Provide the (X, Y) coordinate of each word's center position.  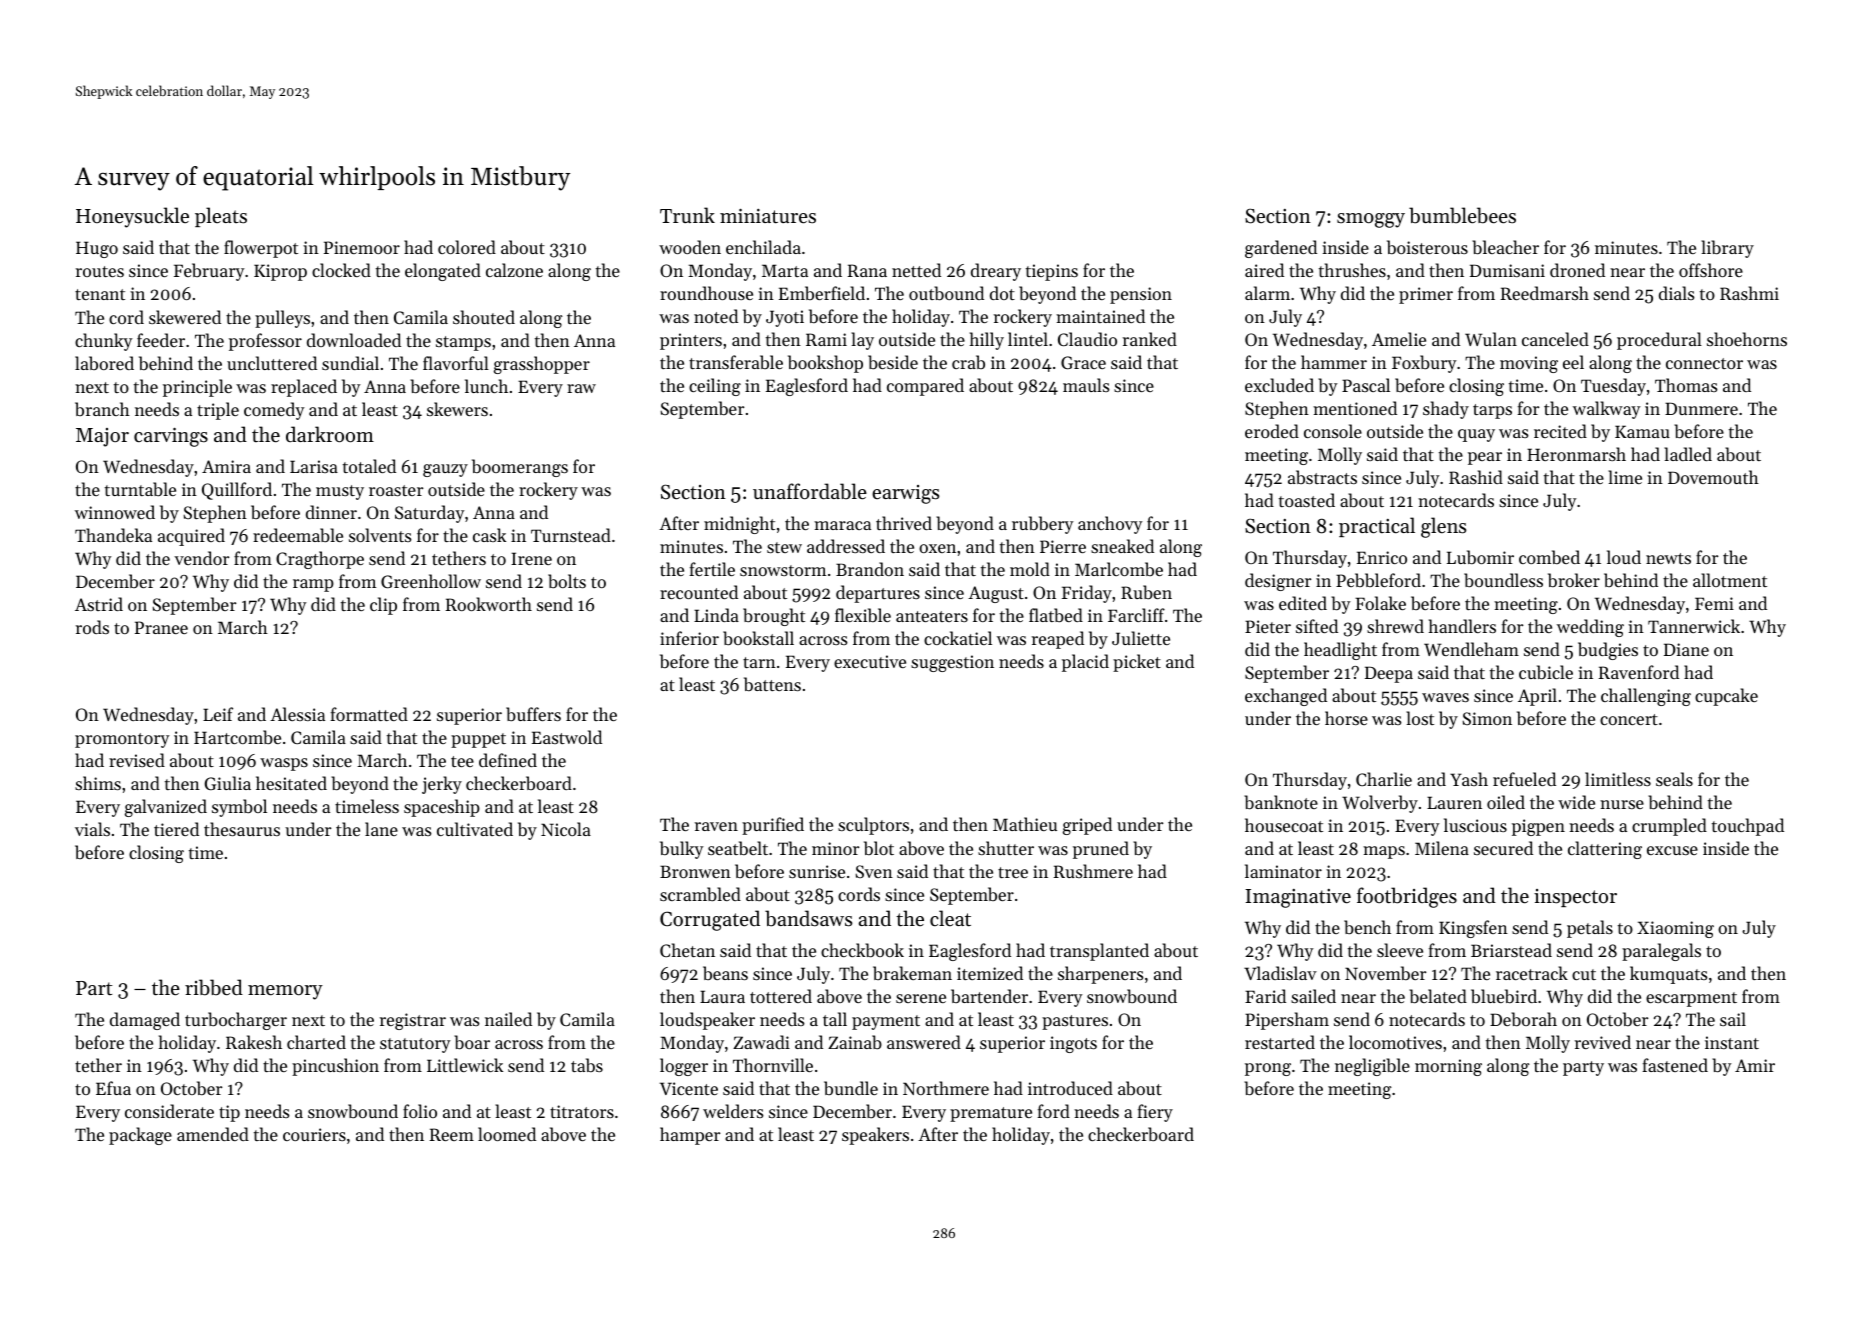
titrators (582, 1111)
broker (1574, 580)
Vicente (688, 1088)
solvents (380, 535)
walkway (1607, 410)
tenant (100, 294)
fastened (1675, 1065)
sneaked (1122, 546)
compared (925, 387)
